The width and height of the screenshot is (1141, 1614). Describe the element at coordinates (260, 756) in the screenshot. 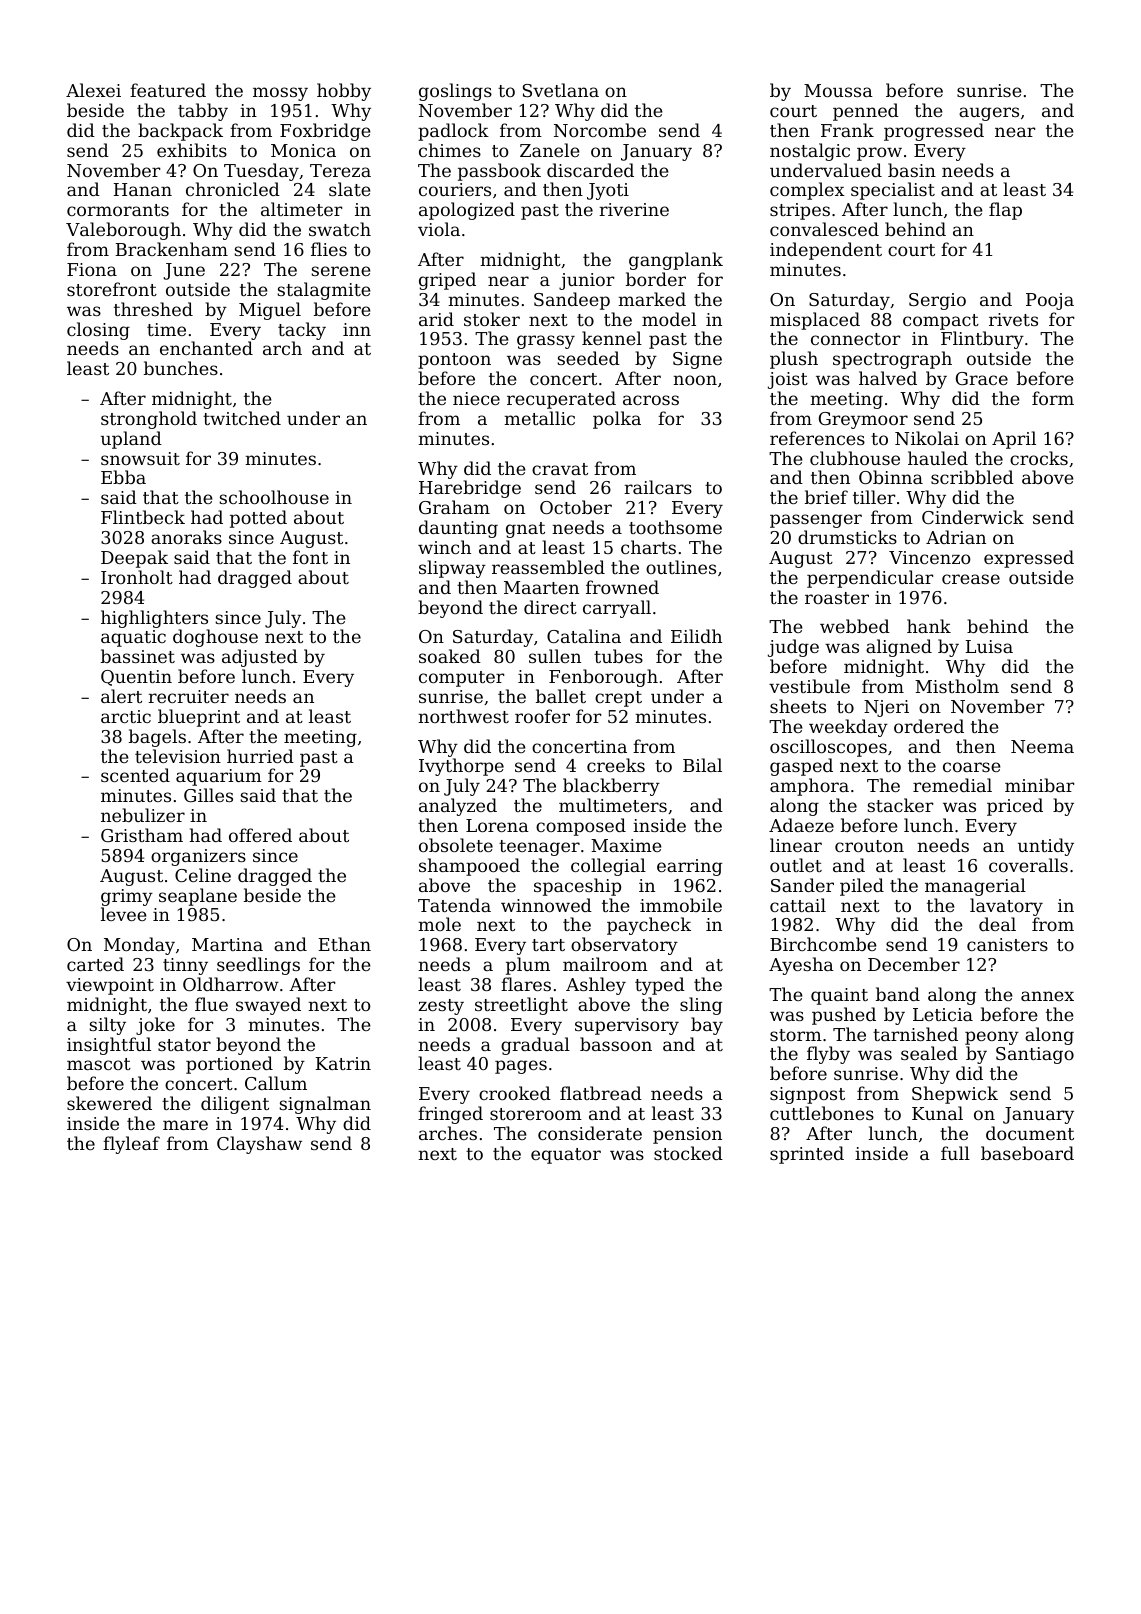

I see `hurried` at that location.
